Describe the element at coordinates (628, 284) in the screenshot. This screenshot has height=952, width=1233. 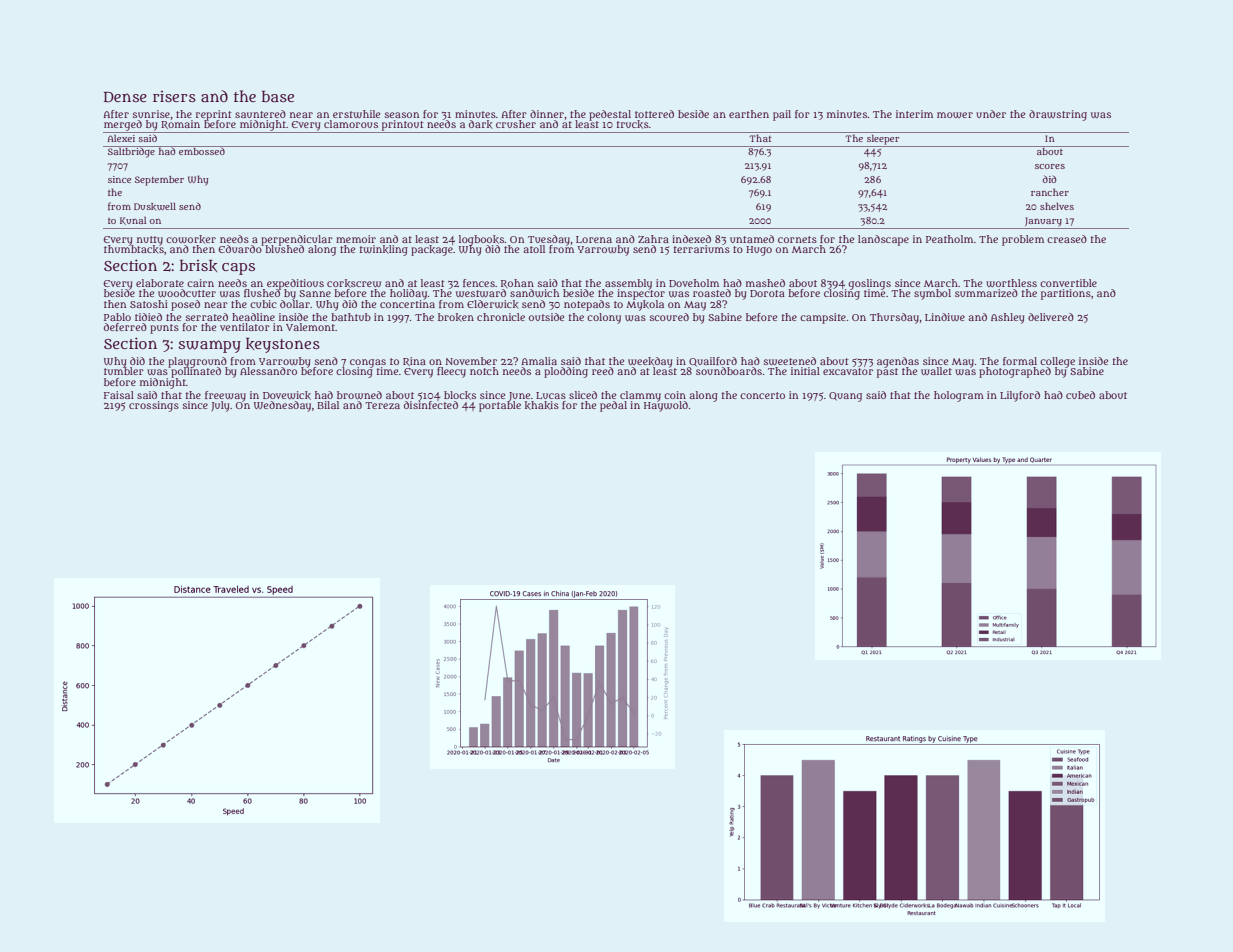
I see `assembly` at that location.
